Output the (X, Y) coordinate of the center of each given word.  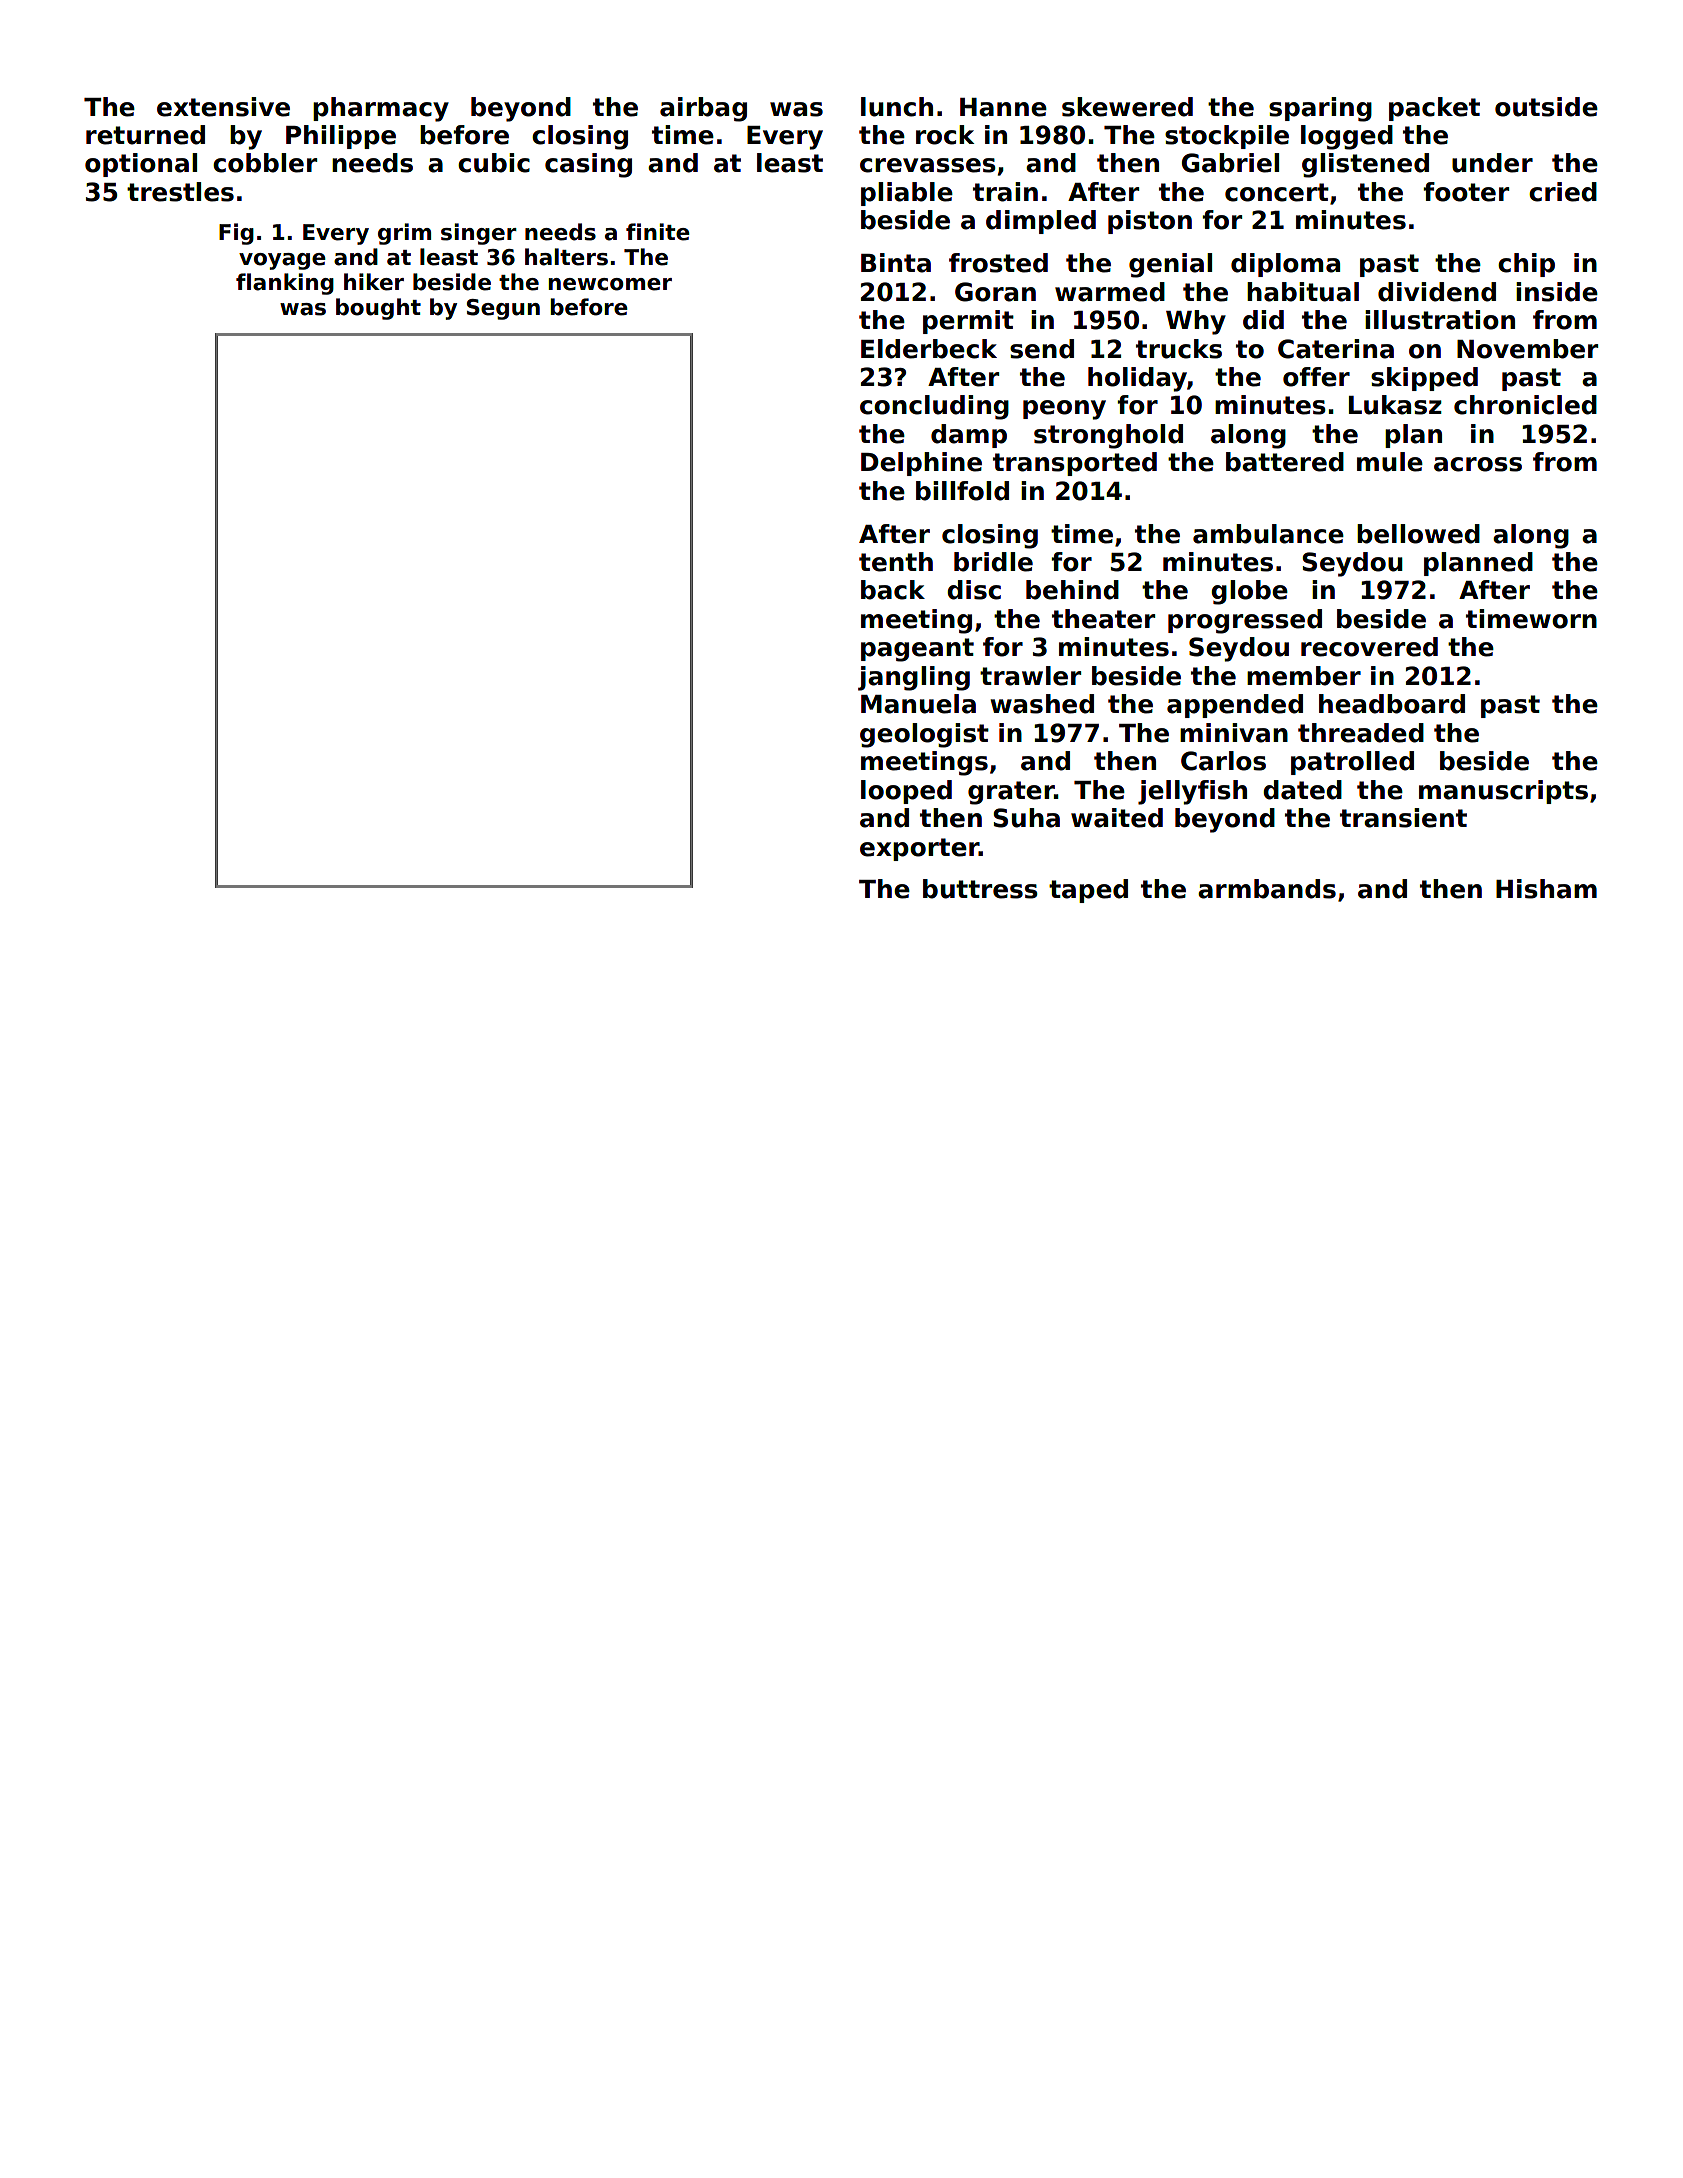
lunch (897, 107)
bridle (993, 562)
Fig (236, 234)
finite (658, 232)
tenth (896, 562)
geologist (924, 735)
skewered (1127, 107)
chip (1526, 265)
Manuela (918, 704)
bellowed (1418, 534)
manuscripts (1503, 792)
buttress (980, 889)
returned (145, 135)
